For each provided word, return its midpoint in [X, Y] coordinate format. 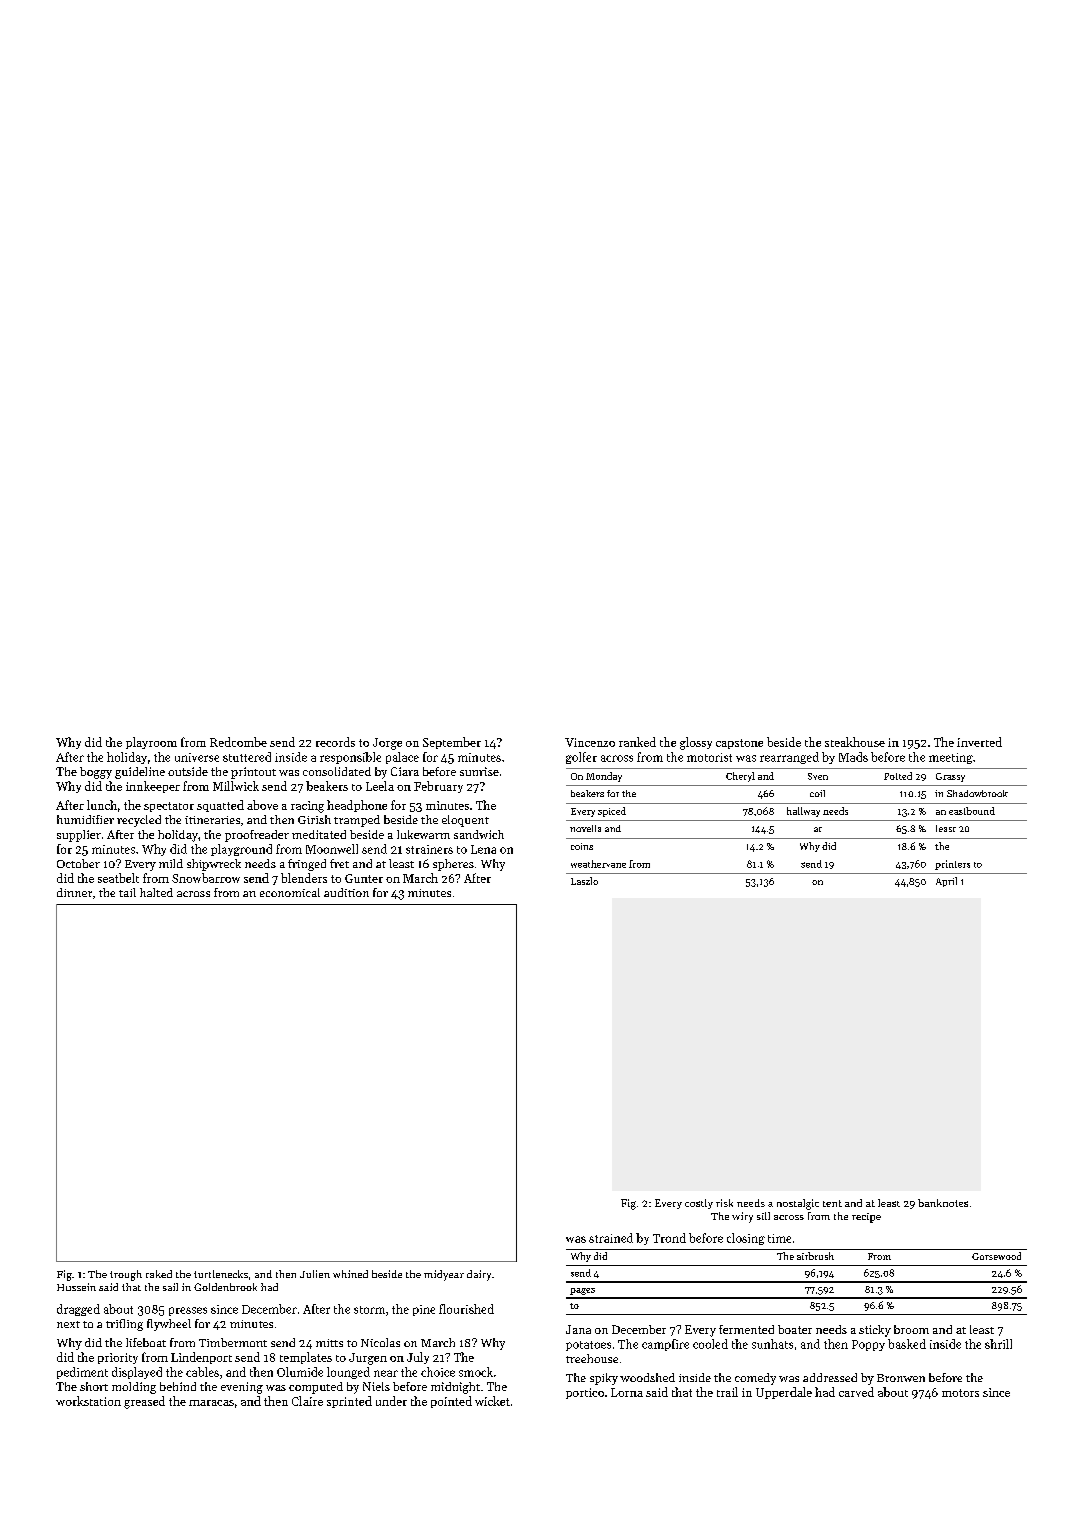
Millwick [236, 786]
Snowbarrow [206, 878]
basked [907, 1344]
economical [290, 892]
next [68, 1324]
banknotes [943, 1203]
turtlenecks [221, 1274]
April [946, 882]
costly [699, 1204]
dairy [479, 1275]
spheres [453, 865]
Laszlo [584, 881]
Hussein [76, 1287]
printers [952, 865]
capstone [739, 744]
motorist [709, 757]
